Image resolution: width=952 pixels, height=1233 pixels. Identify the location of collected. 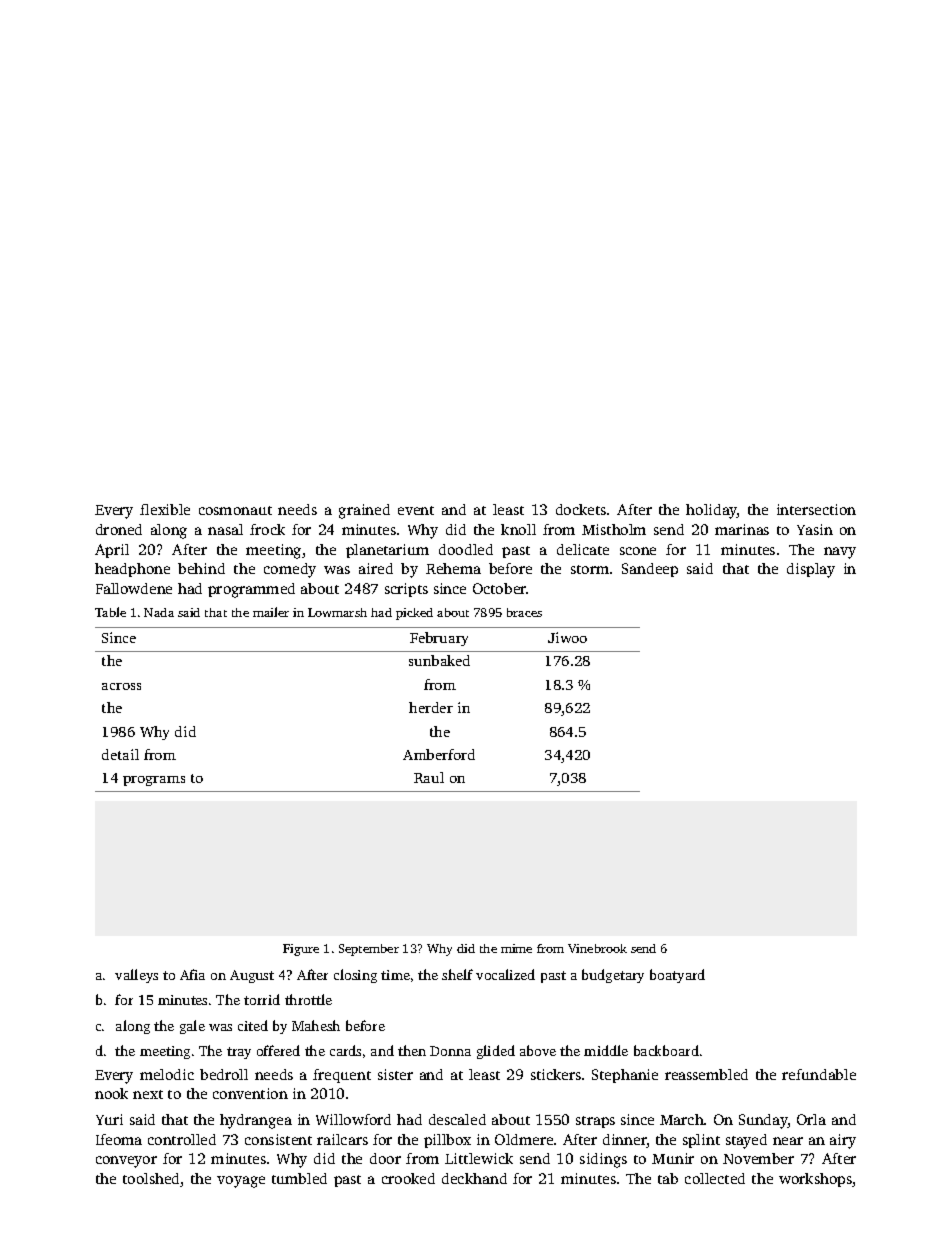
(715, 1178).
